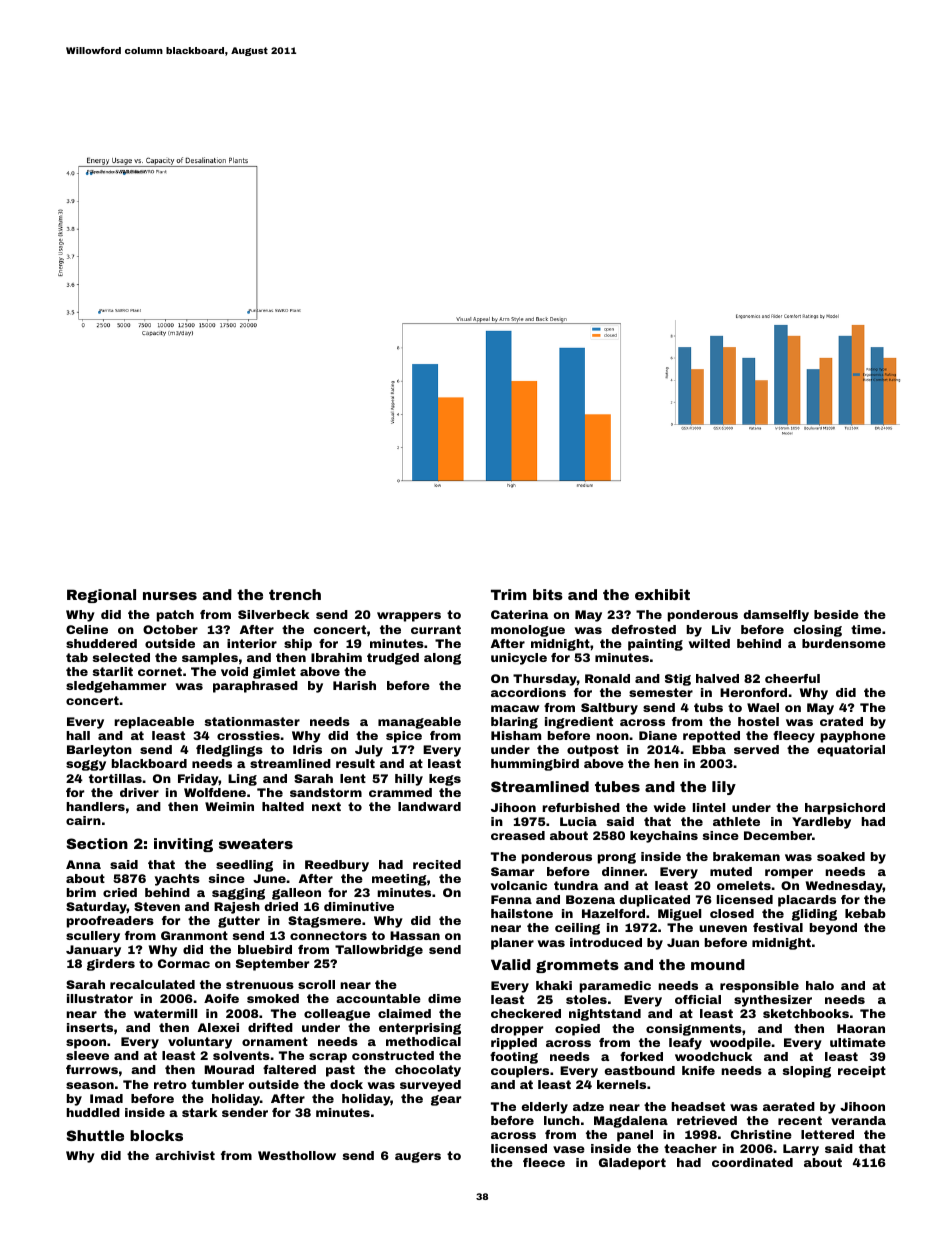 This screenshot has height=1233, width=952. Describe the element at coordinates (577, 966) in the screenshot. I see `grommets` at that location.
